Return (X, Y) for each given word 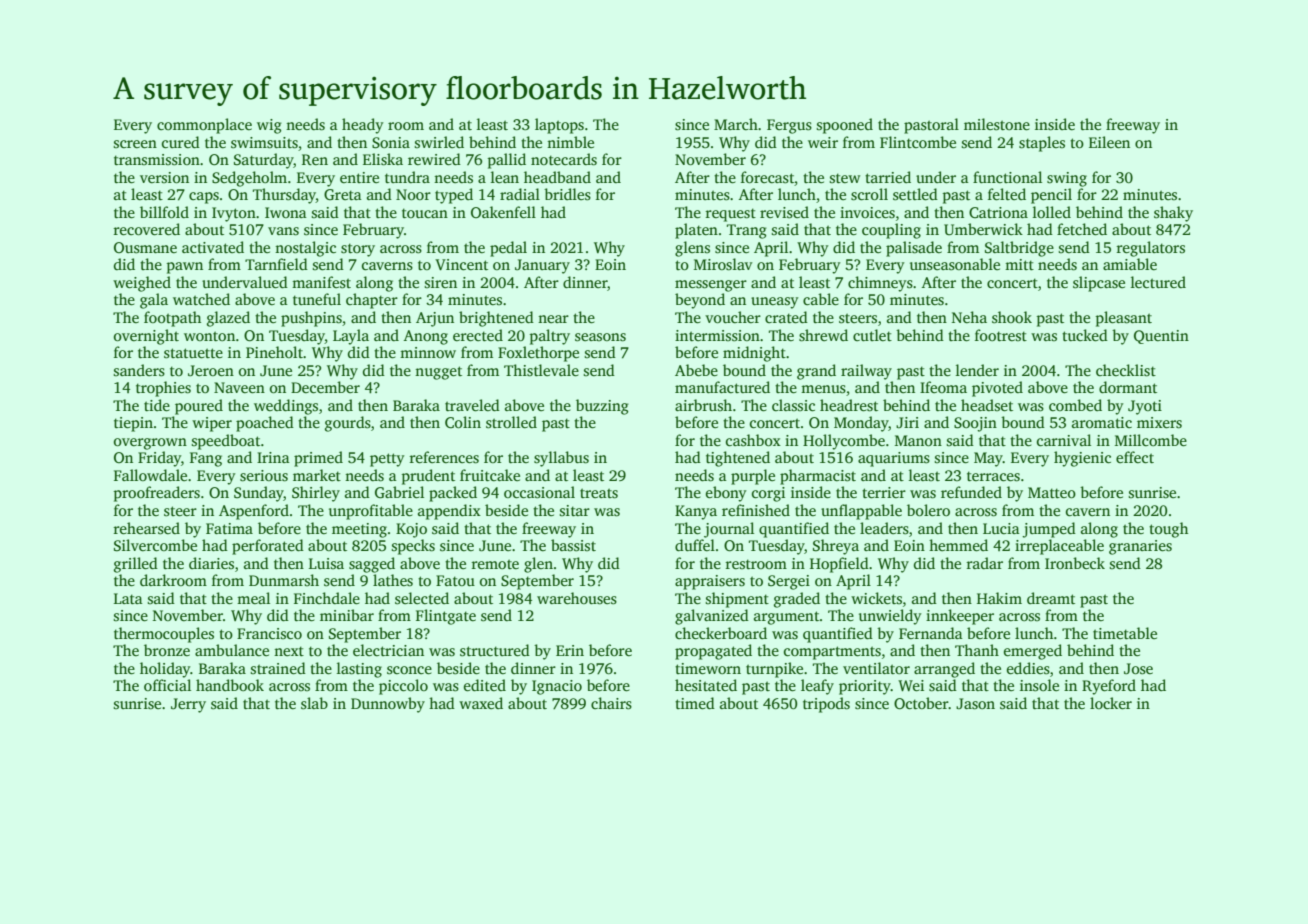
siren (441, 282)
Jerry (188, 705)
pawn (185, 268)
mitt (1019, 264)
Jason (975, 704)
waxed (481, 703)
